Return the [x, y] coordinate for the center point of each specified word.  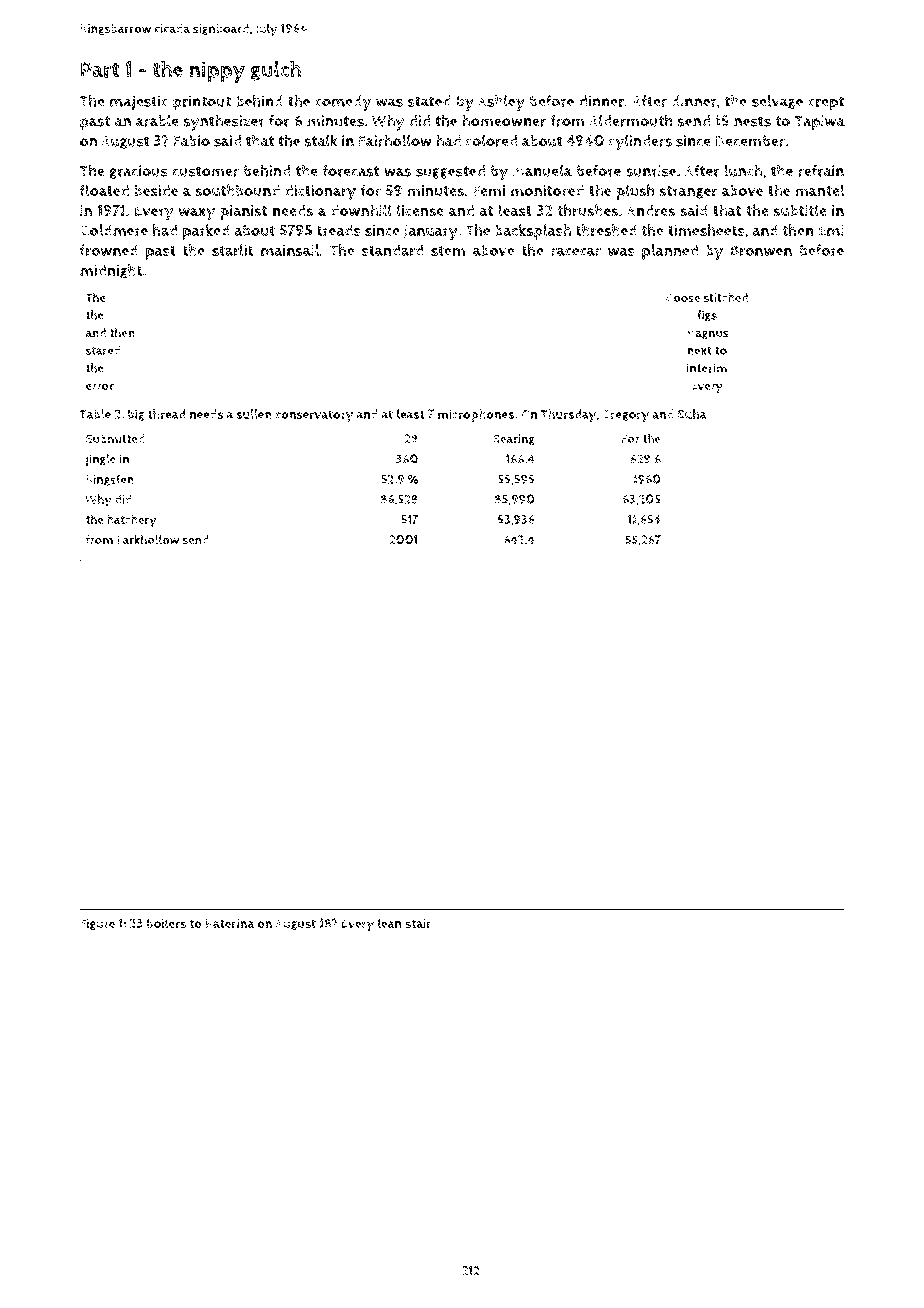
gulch [275, 71]
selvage [777, 102]
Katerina [230, 924]
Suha [692, 414]
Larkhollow [148, 540]
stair [418, 923]
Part [100, 70]
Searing [514, 440]
